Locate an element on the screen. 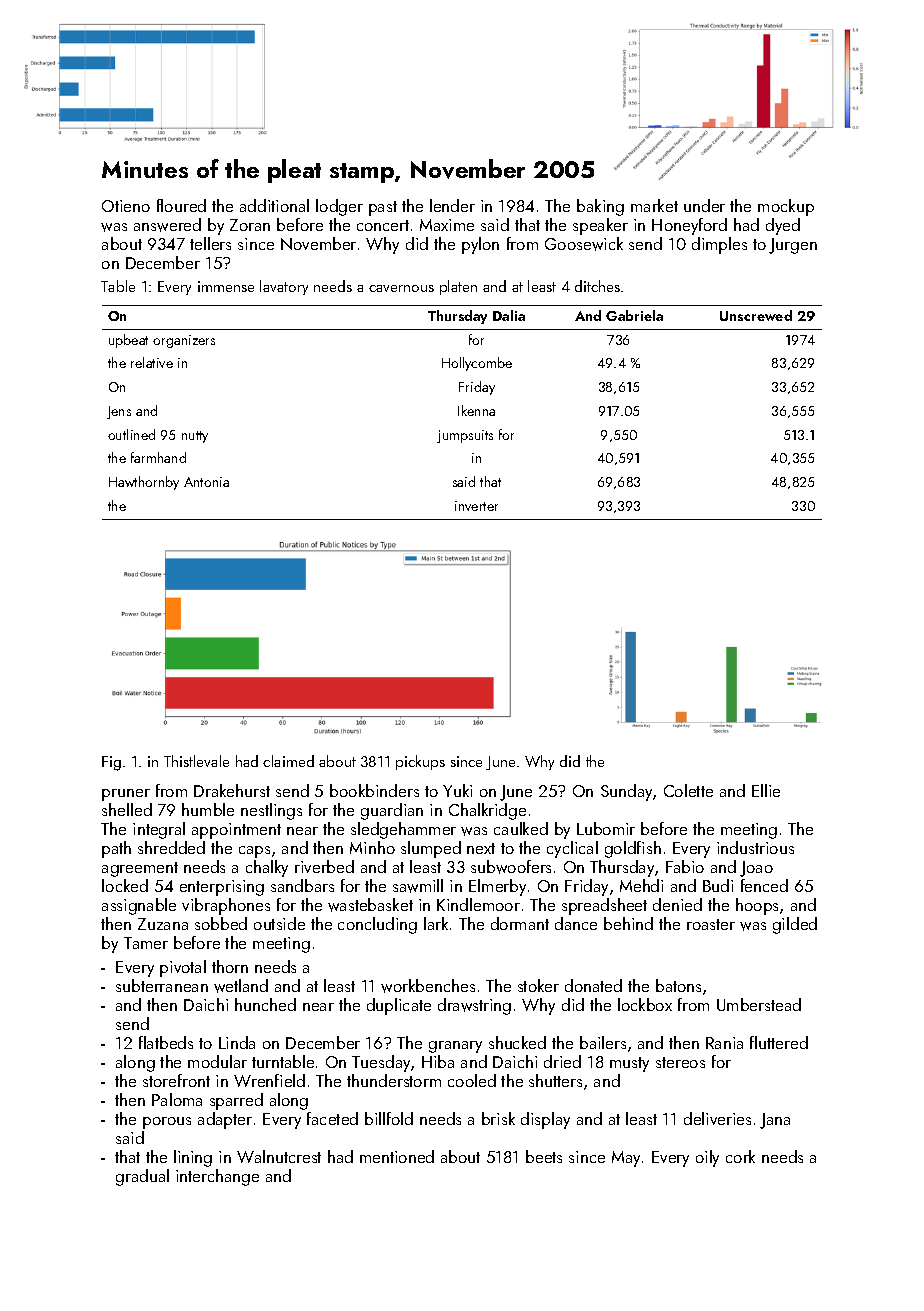 Image resolution: width=924 pixels, height=1311 pixels. display is located at coordinates (545, 1120).
